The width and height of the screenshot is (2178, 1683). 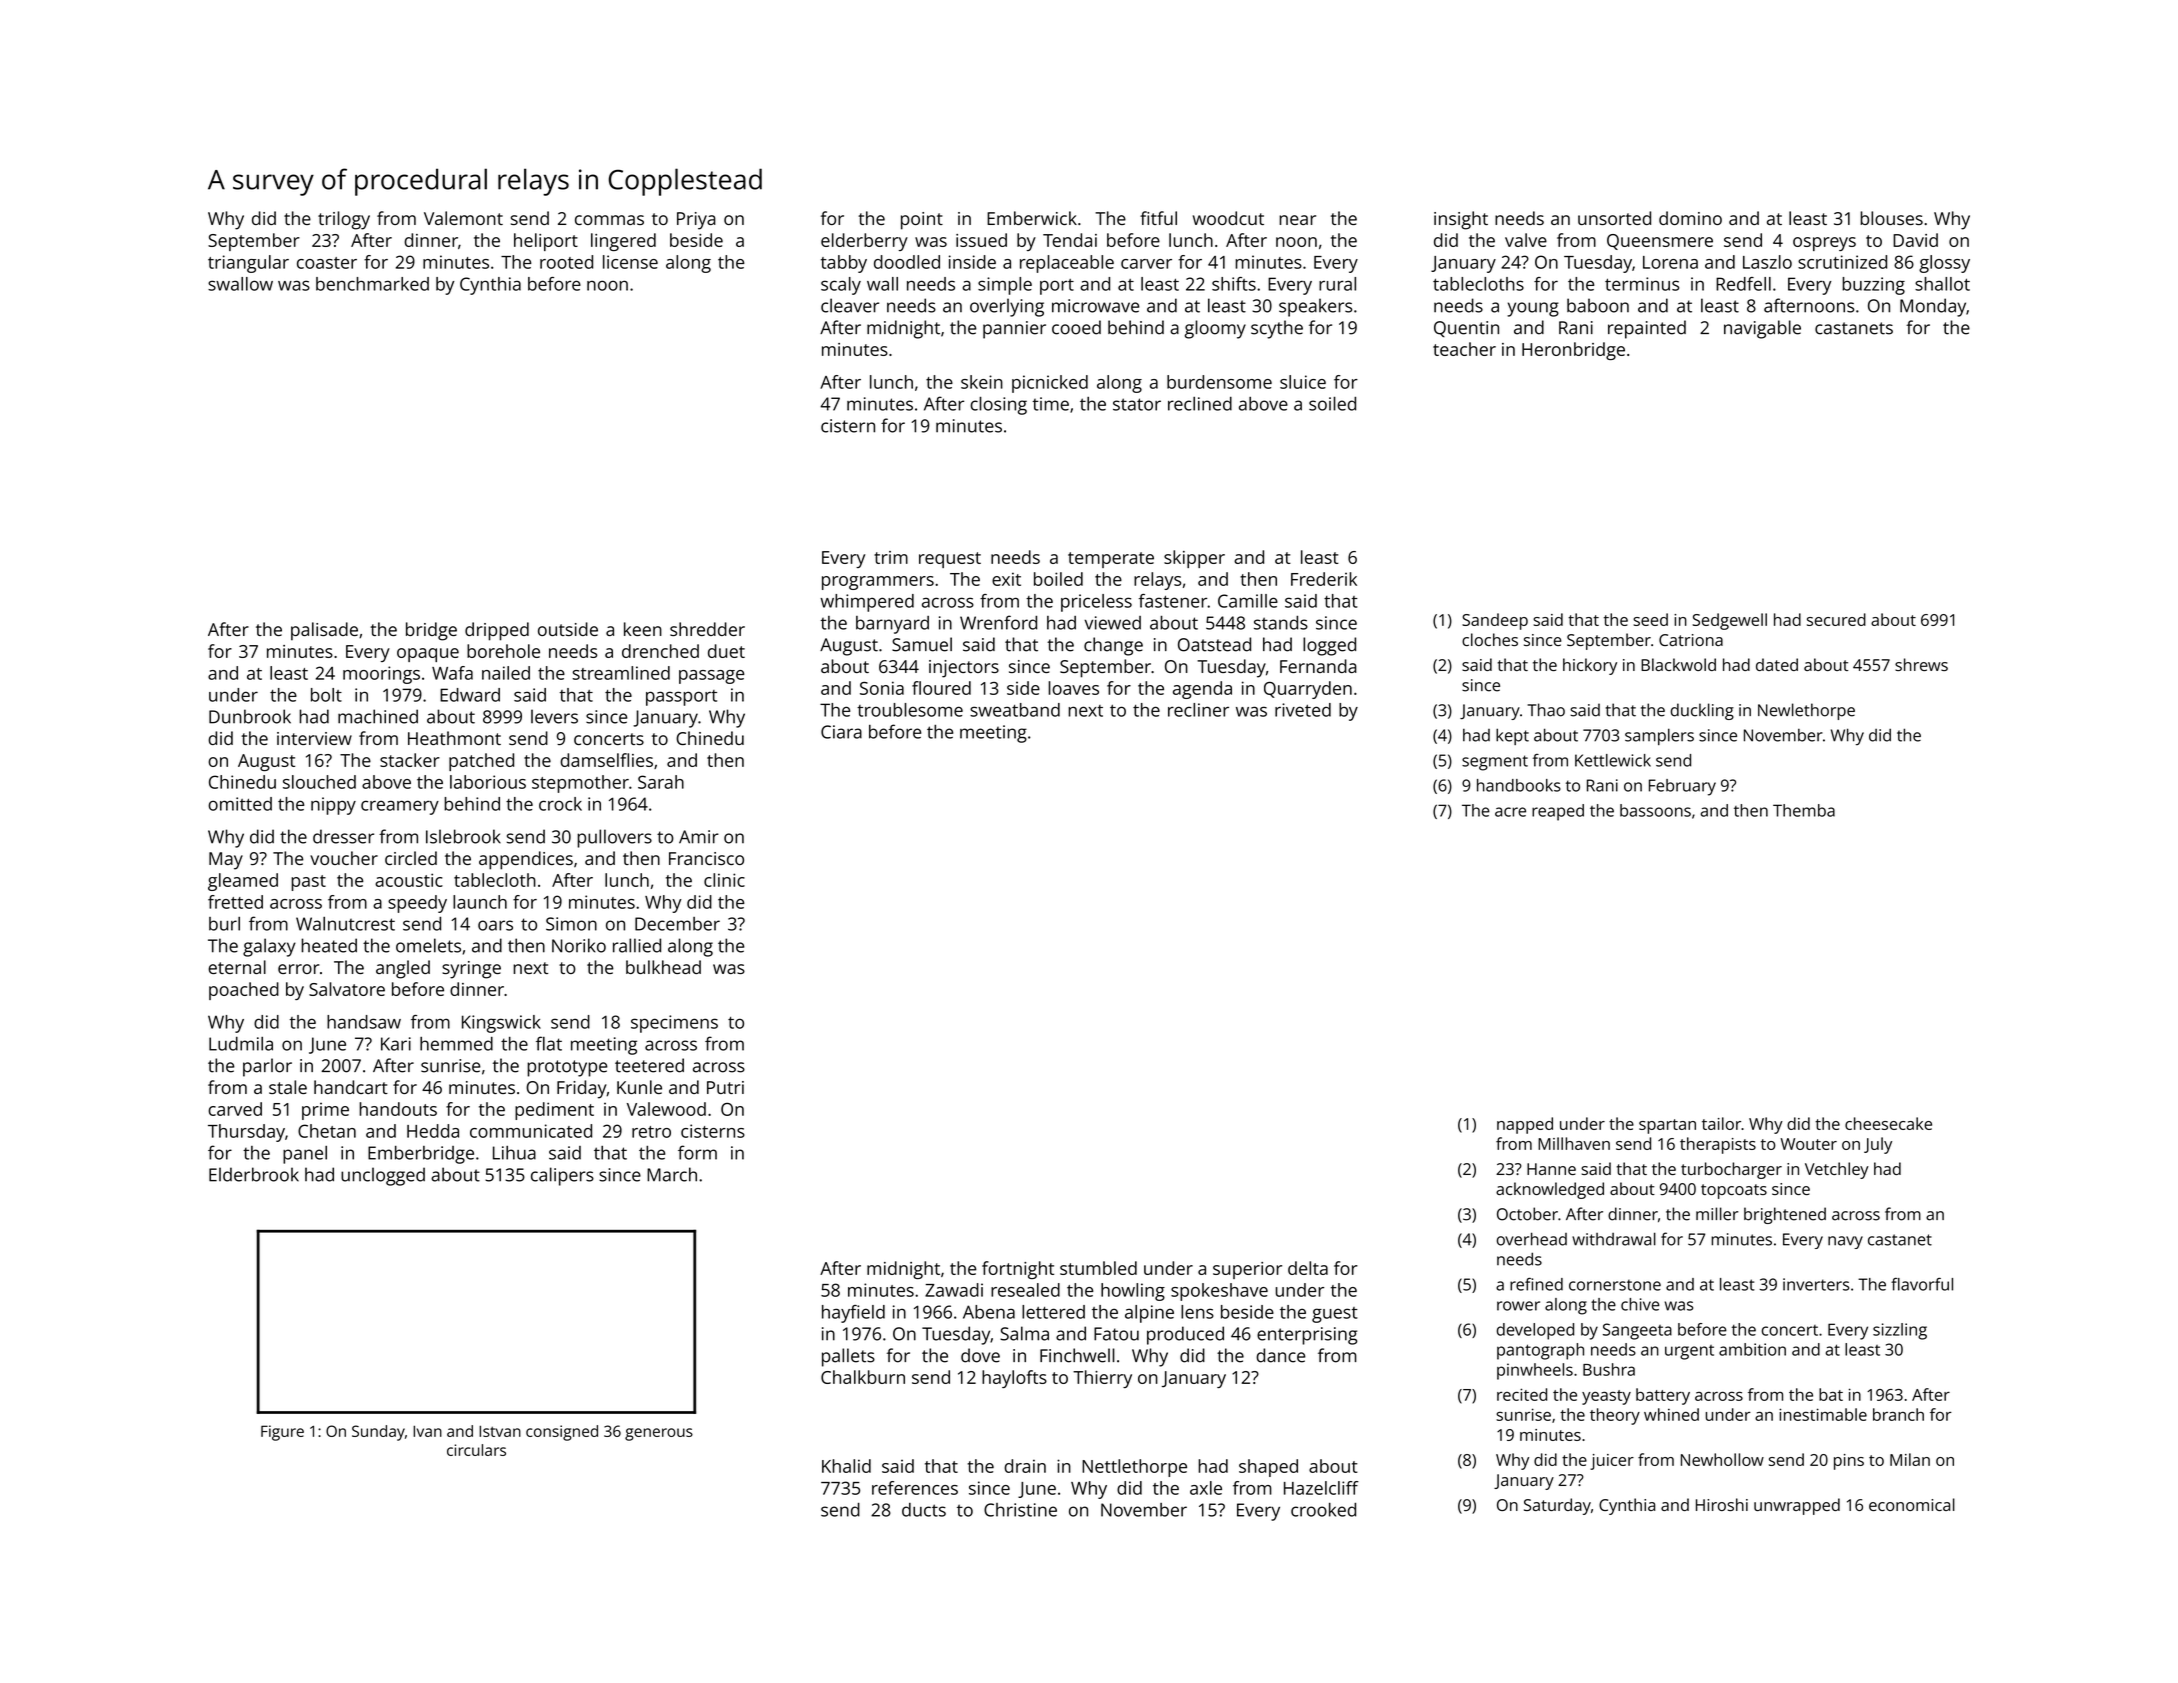 What do you see at coordinates (514, 1153) in the screenshot?
I see `Lihua` at bounding box center [514, 1153].
